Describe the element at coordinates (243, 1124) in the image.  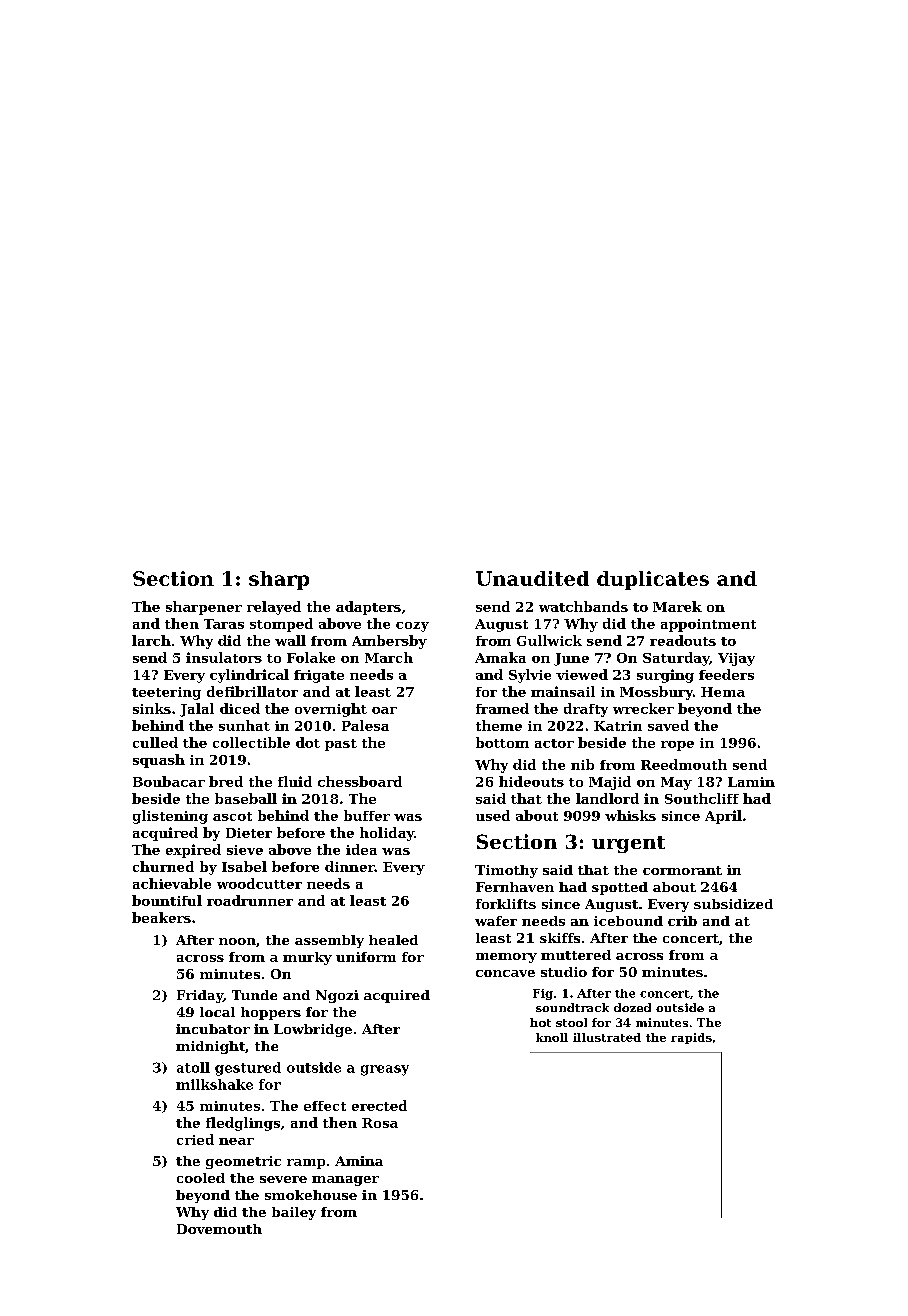
I see `fledglings` at that location.
